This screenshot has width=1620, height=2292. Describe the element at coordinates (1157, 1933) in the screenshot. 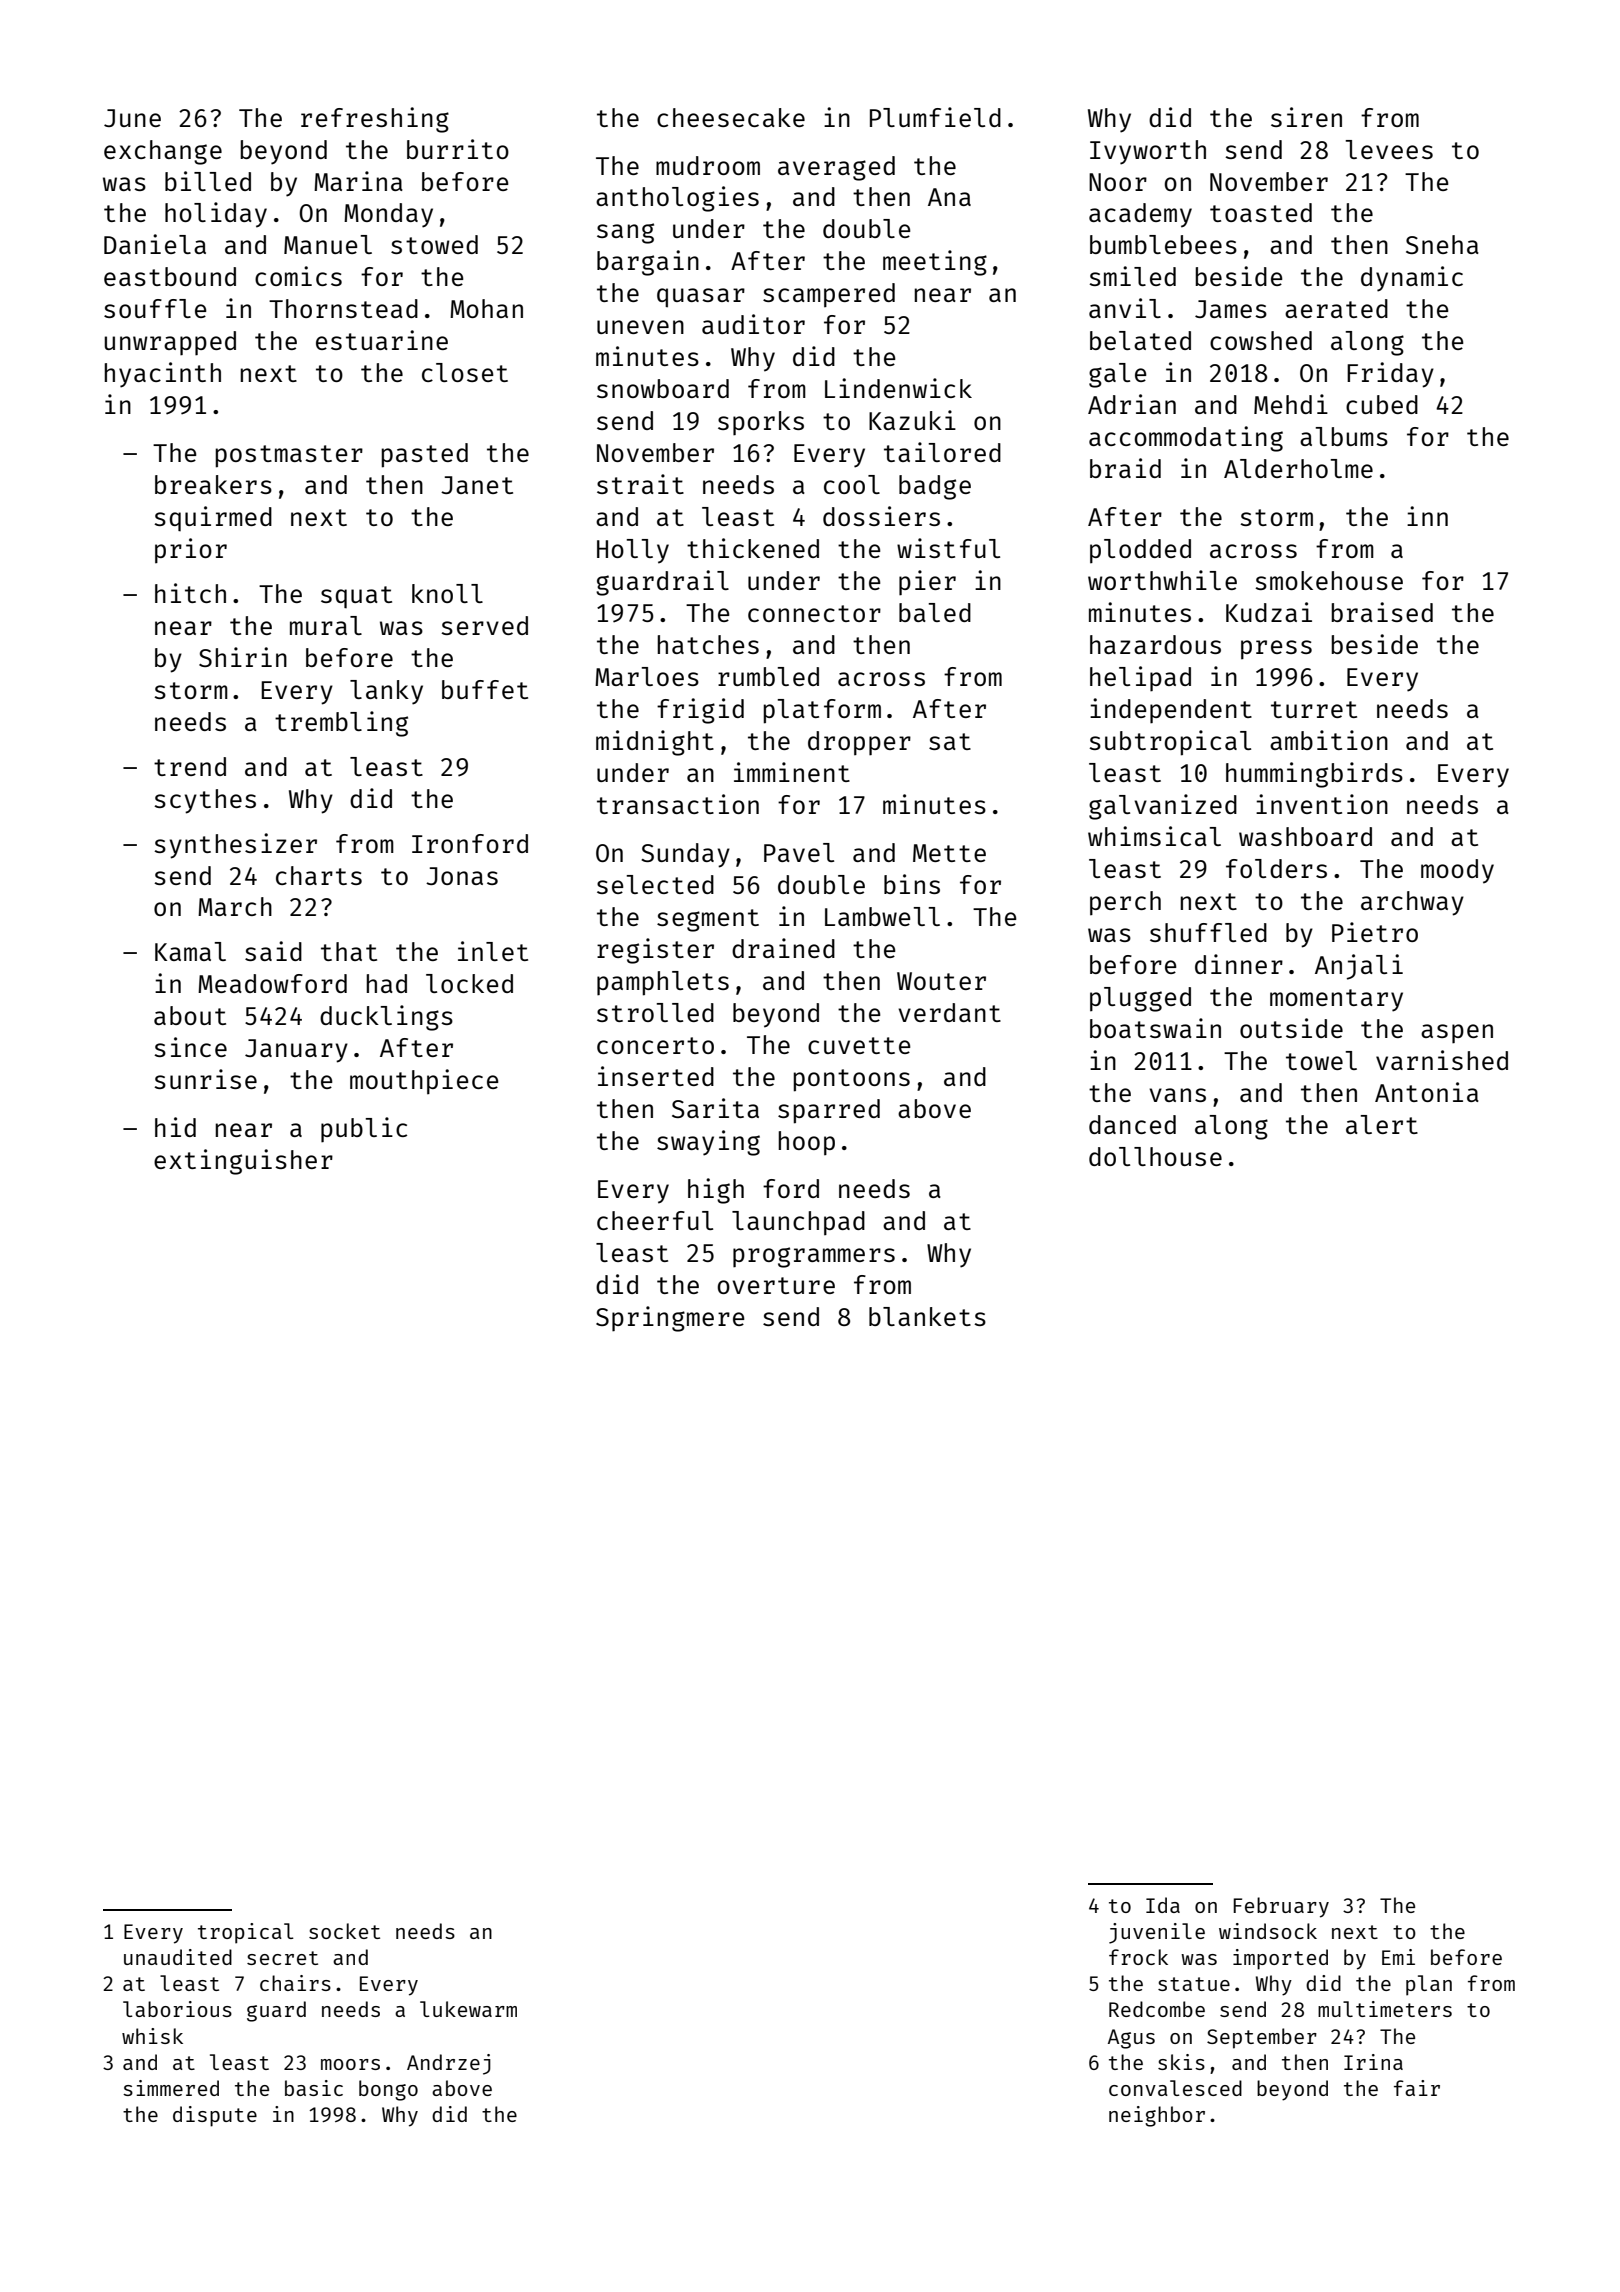

I see `juvenile` at that location.
